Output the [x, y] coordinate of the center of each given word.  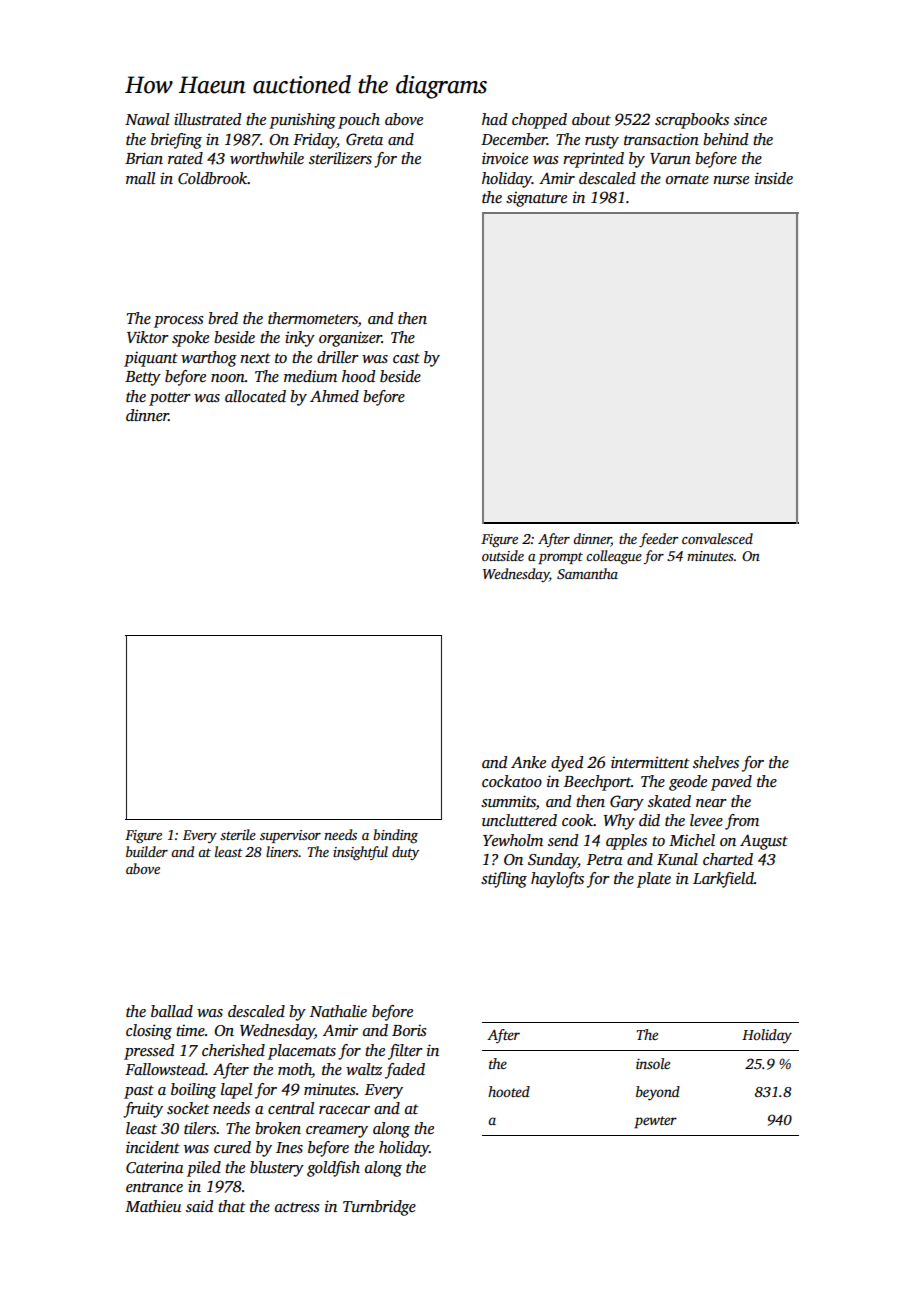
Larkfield [723, 880]
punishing [302, 121]
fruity [143, 1110]
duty [405, 853]
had [494, 119]
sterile [238, 834]
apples [626, 842]
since [750, 119]
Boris [409, 1030]
